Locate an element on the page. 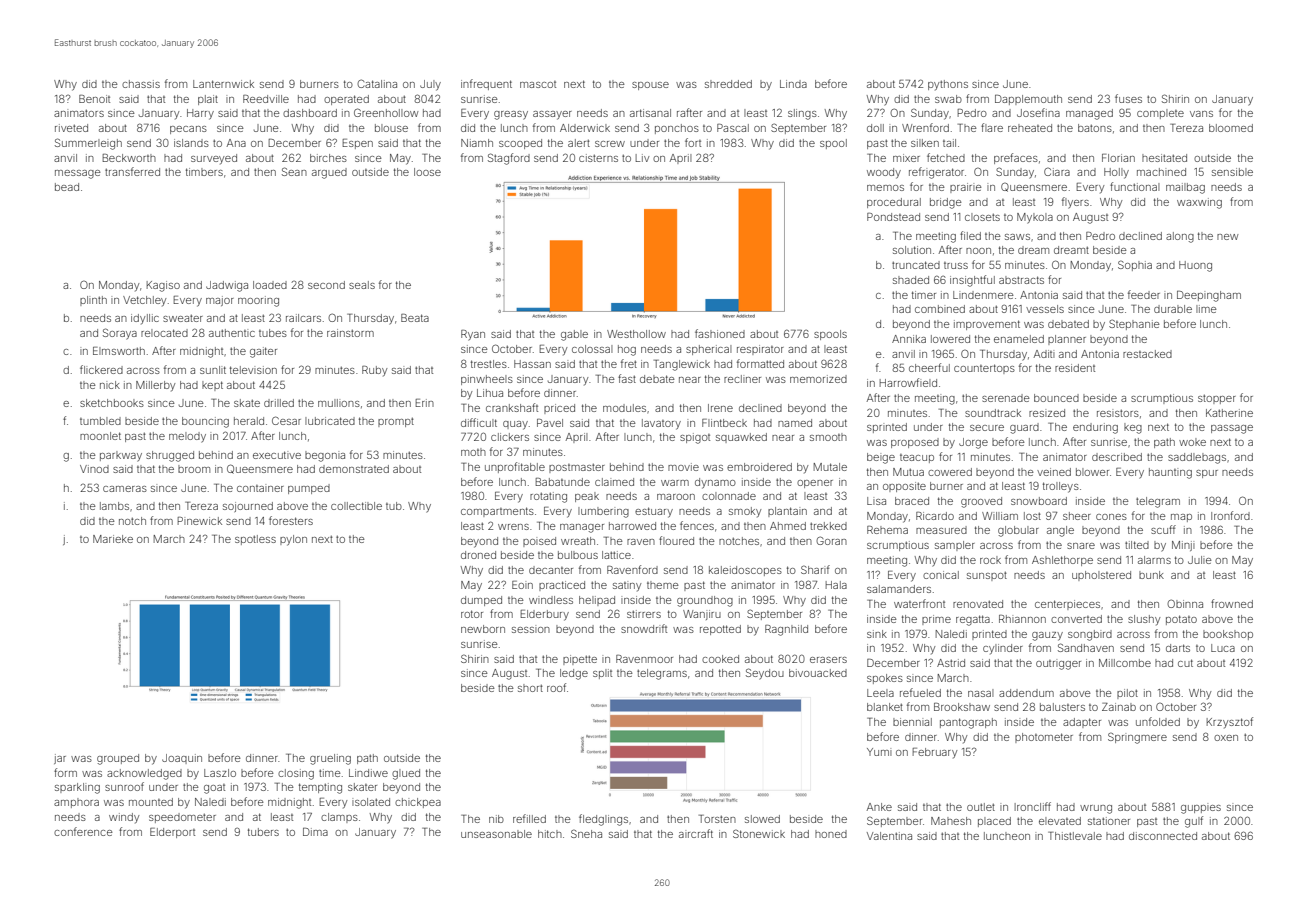 This page has width=1308, height=924. rotating is located at coordinates (548, 497).
